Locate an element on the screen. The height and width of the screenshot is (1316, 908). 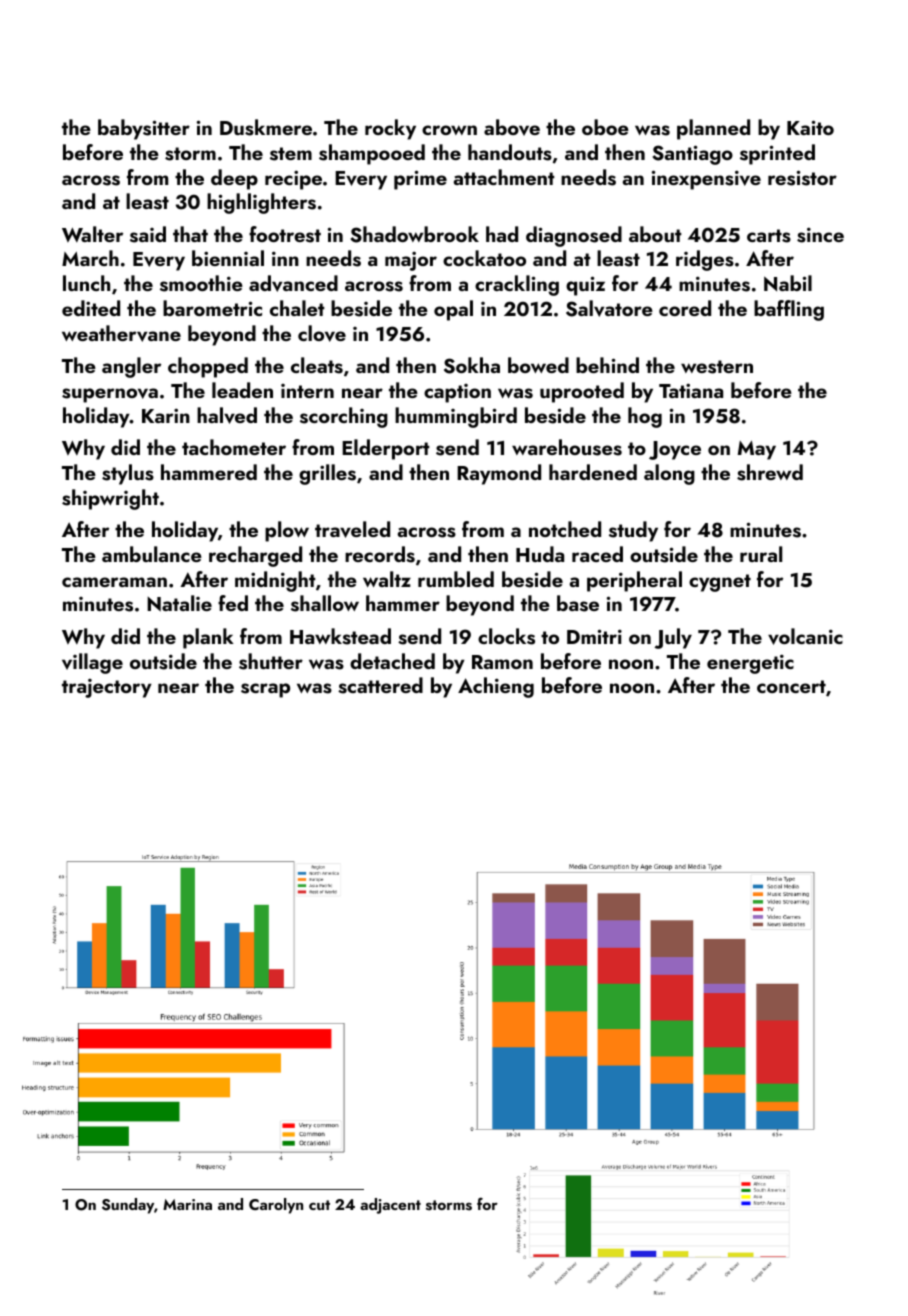
sprinted is located at coordinates (777, 154).
